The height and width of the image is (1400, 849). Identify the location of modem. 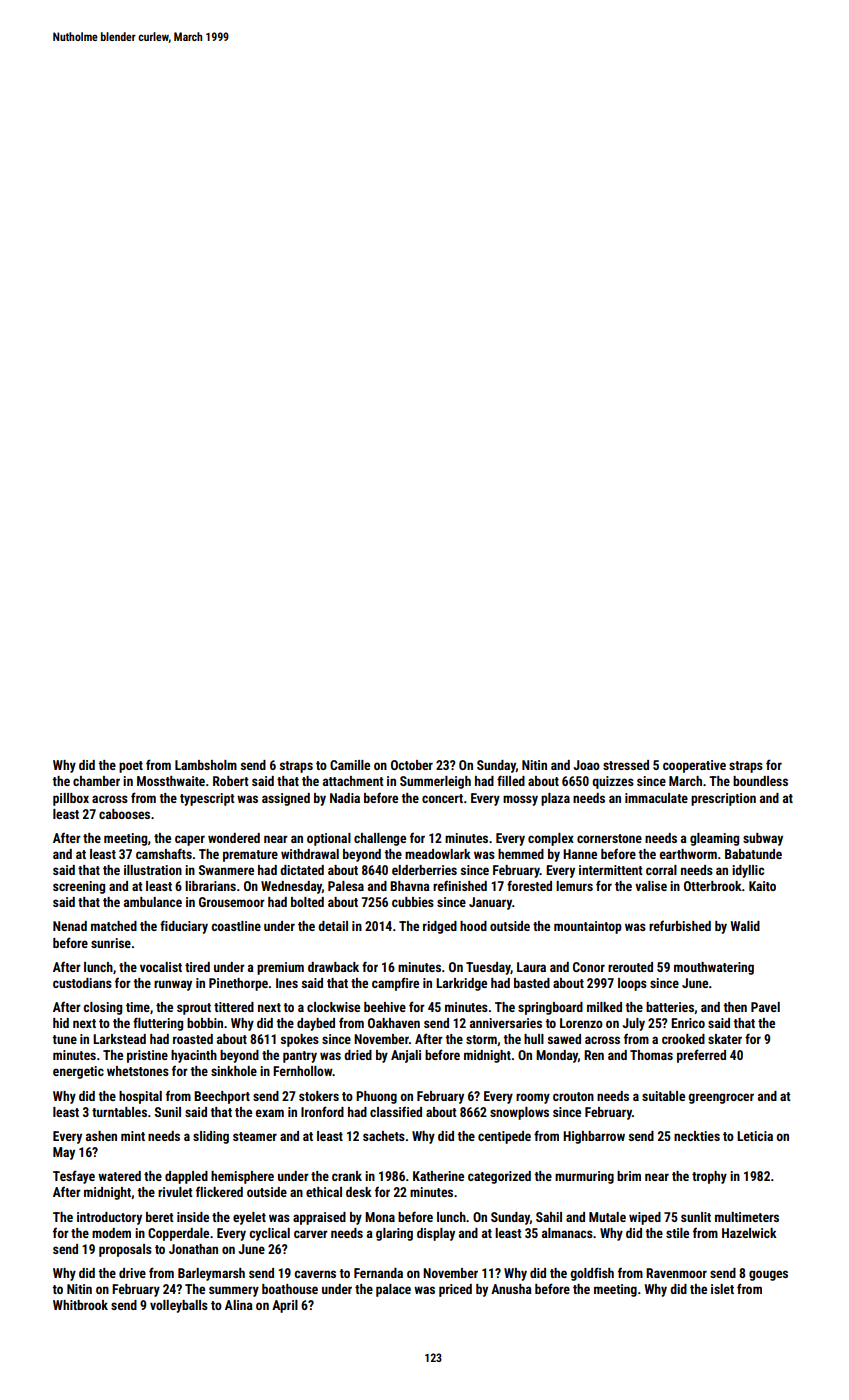
(111, 1233).
